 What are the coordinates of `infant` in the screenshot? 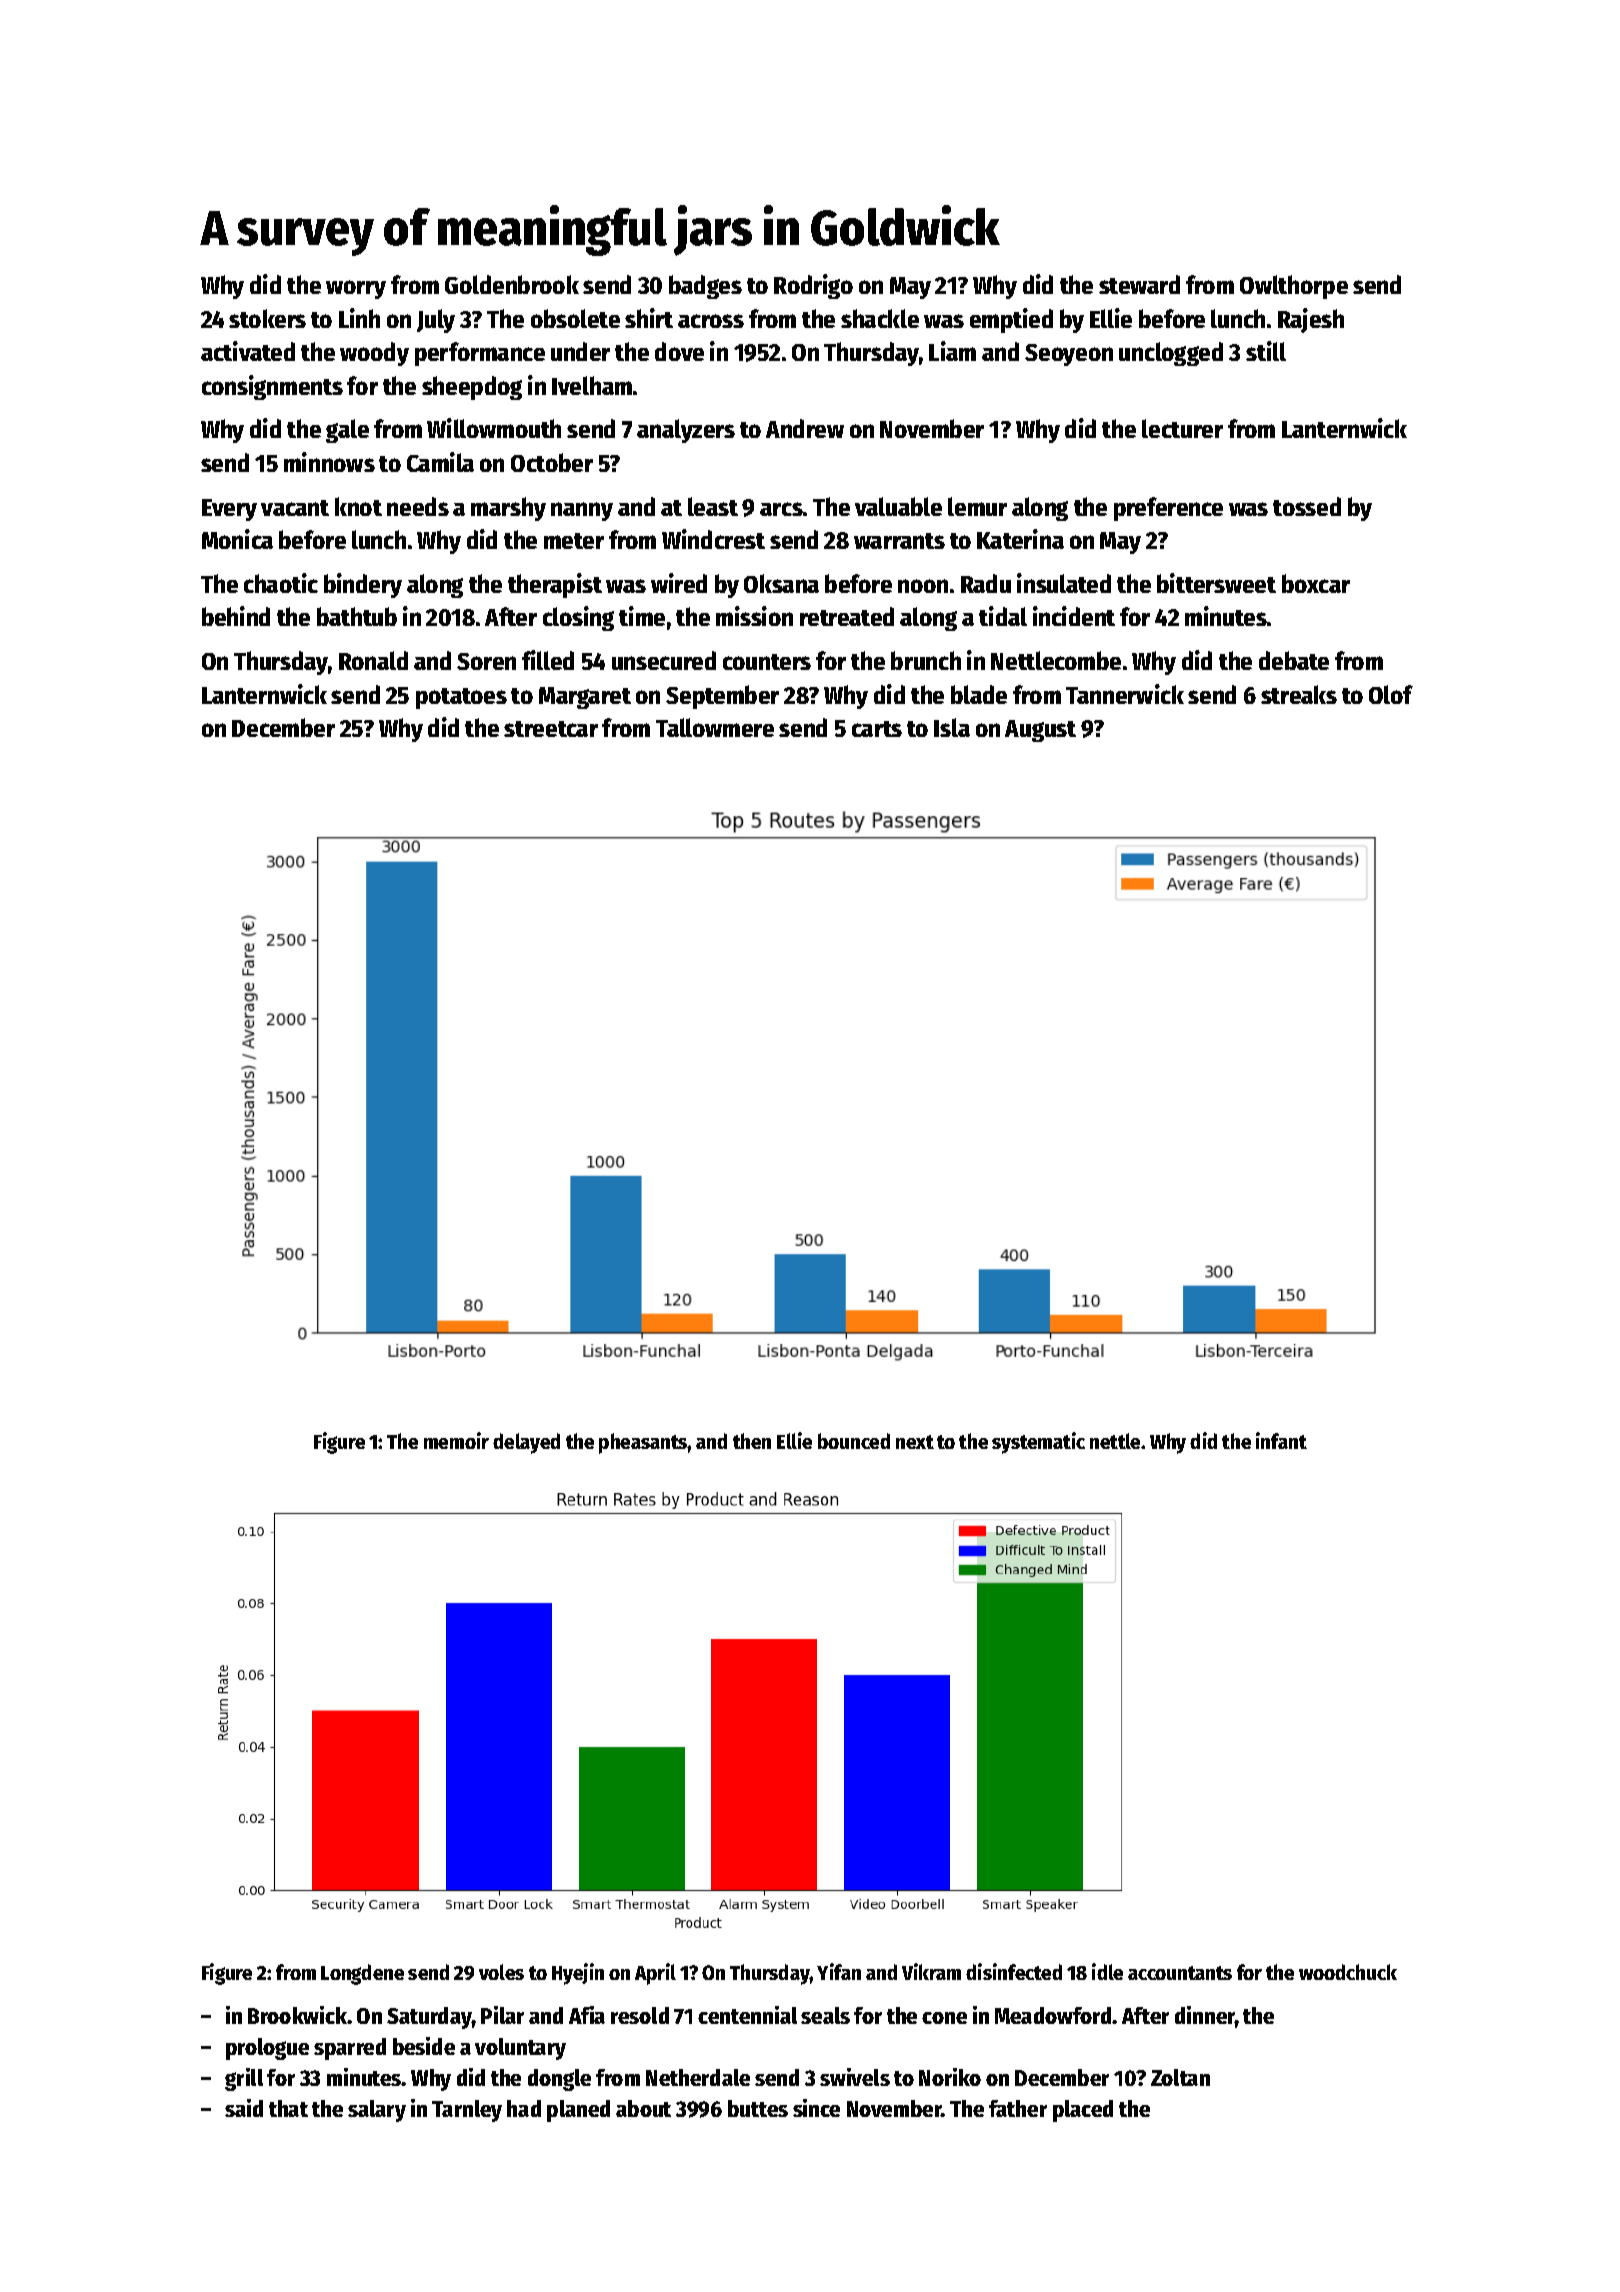 It's located at (1281, 1440).
